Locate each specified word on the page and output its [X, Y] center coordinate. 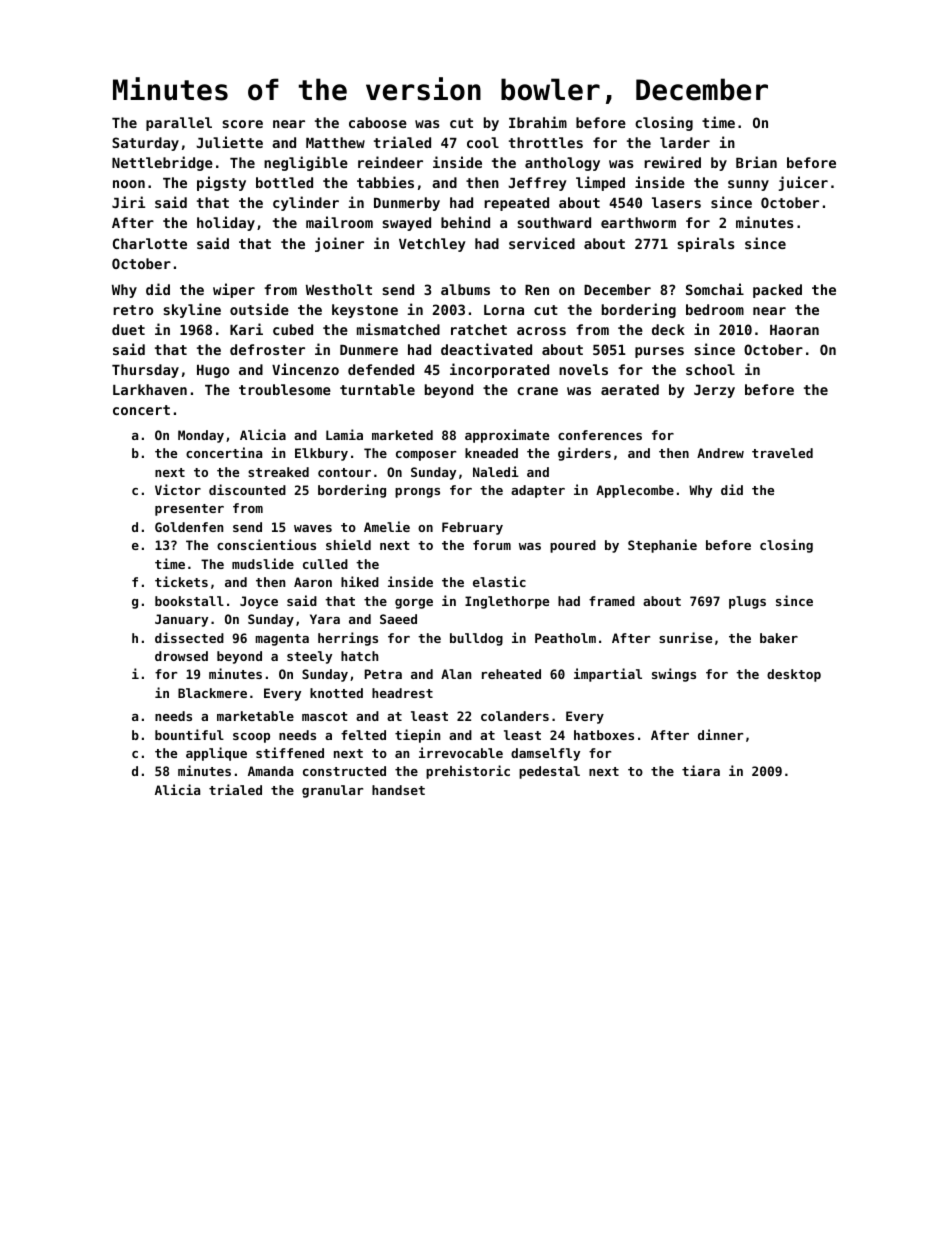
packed [777, 291]
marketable [255, 716]
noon [129, 184]
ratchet [479, 329]
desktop [794, 675]
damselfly [545, 754]
